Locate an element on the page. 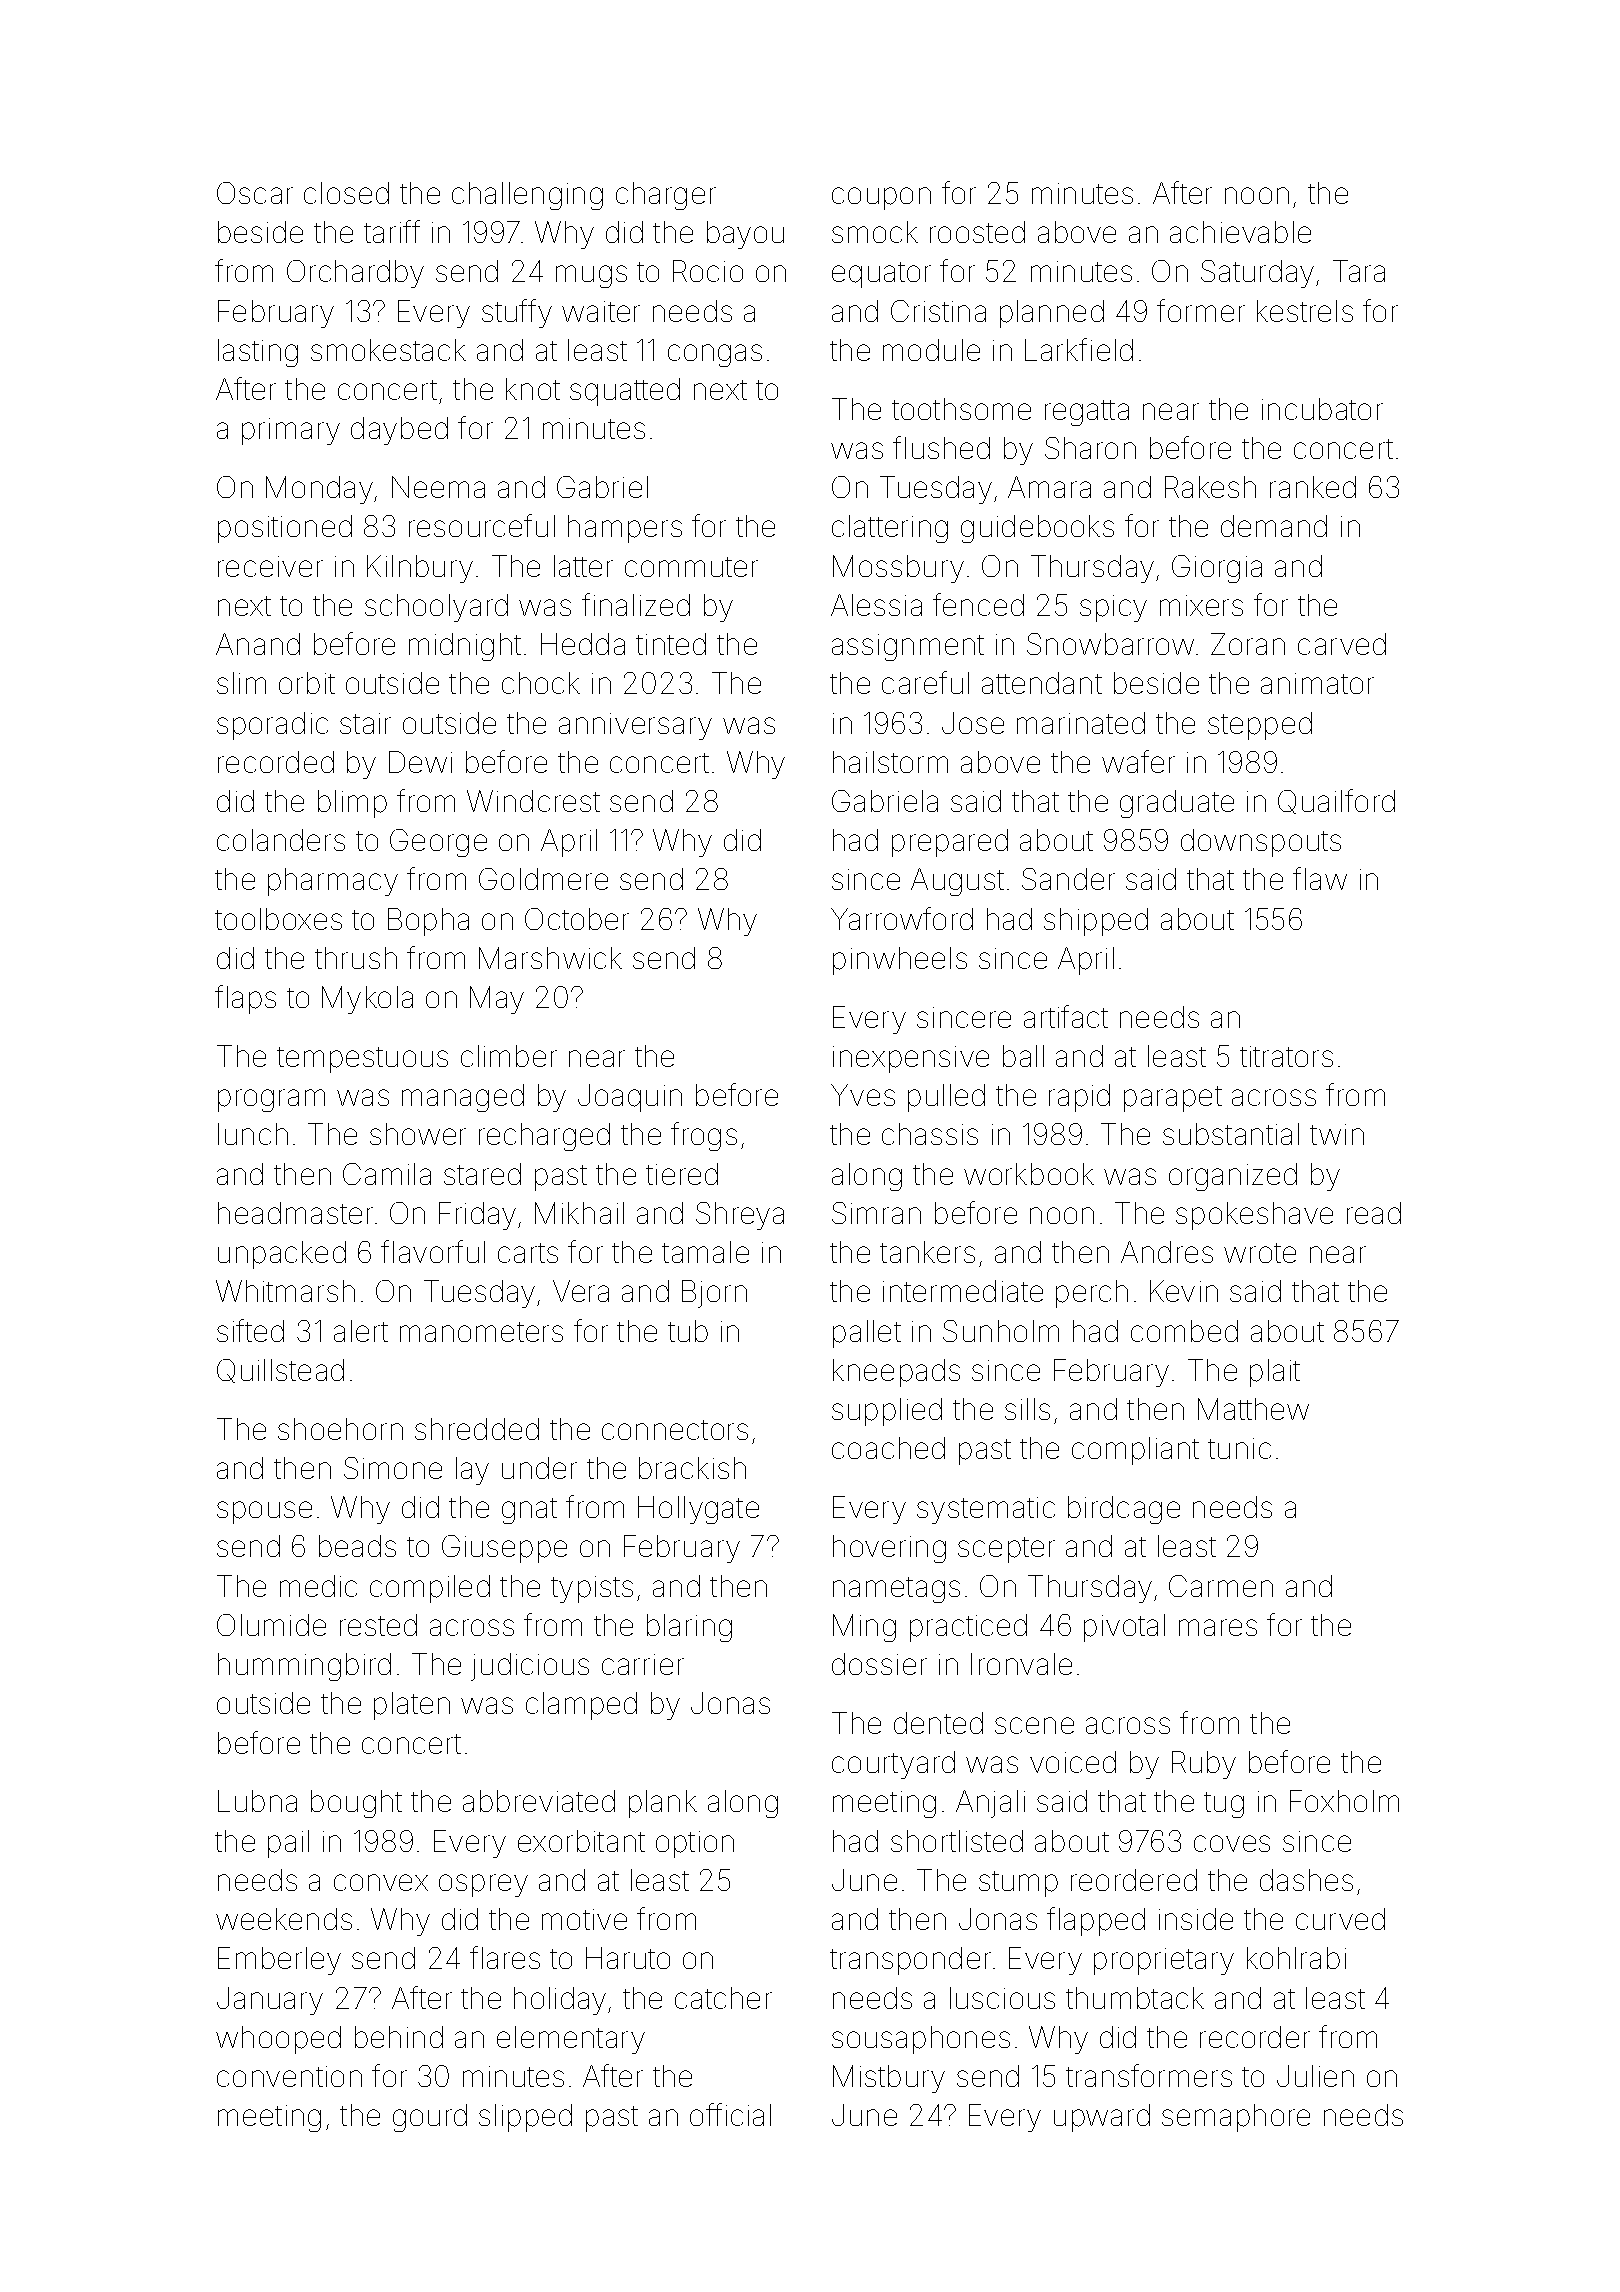 This document has height=2292, width=1620. prepared is located at coordinates (950, 843).
